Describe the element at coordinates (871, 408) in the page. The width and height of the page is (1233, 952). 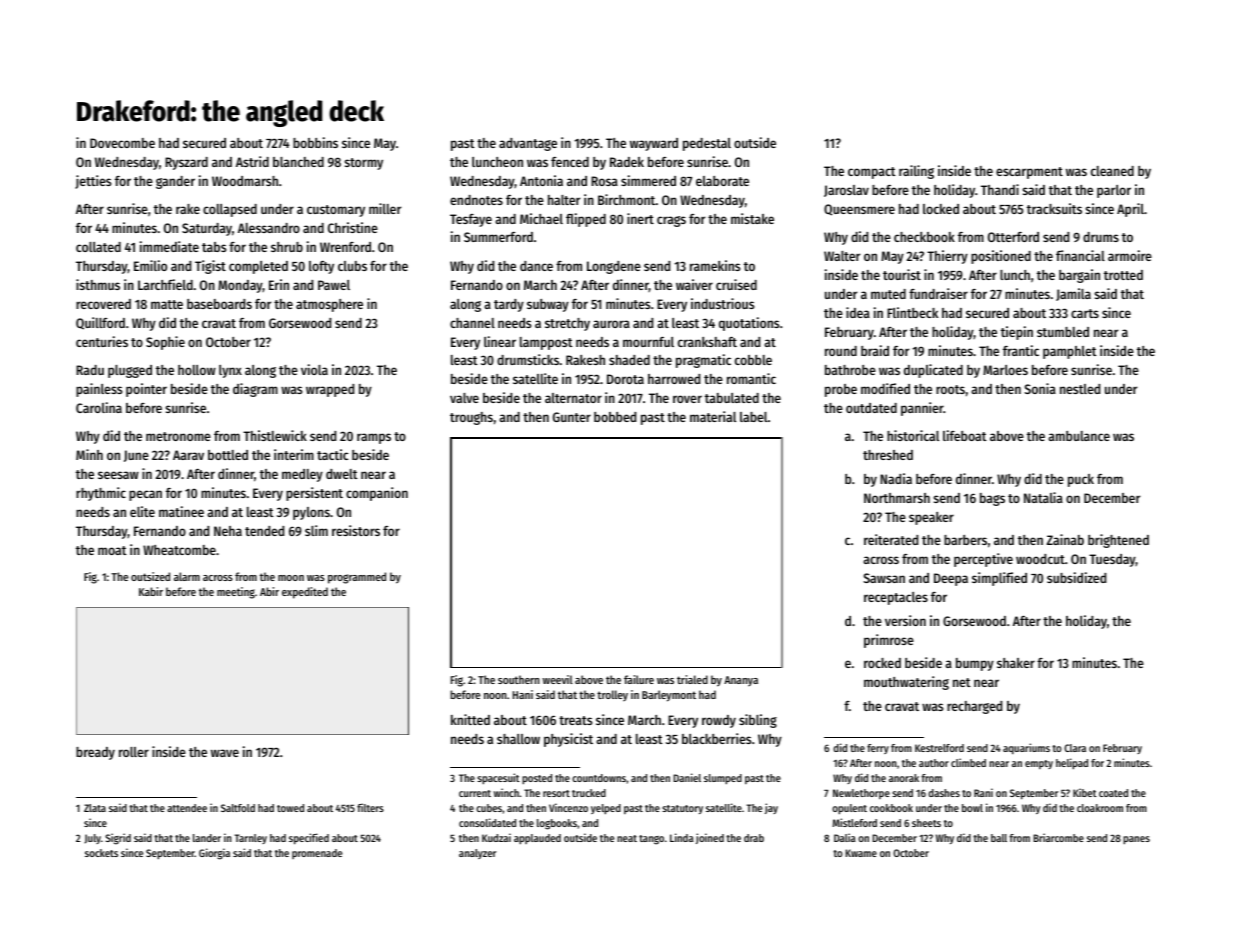
I see `outdated` at that location.
